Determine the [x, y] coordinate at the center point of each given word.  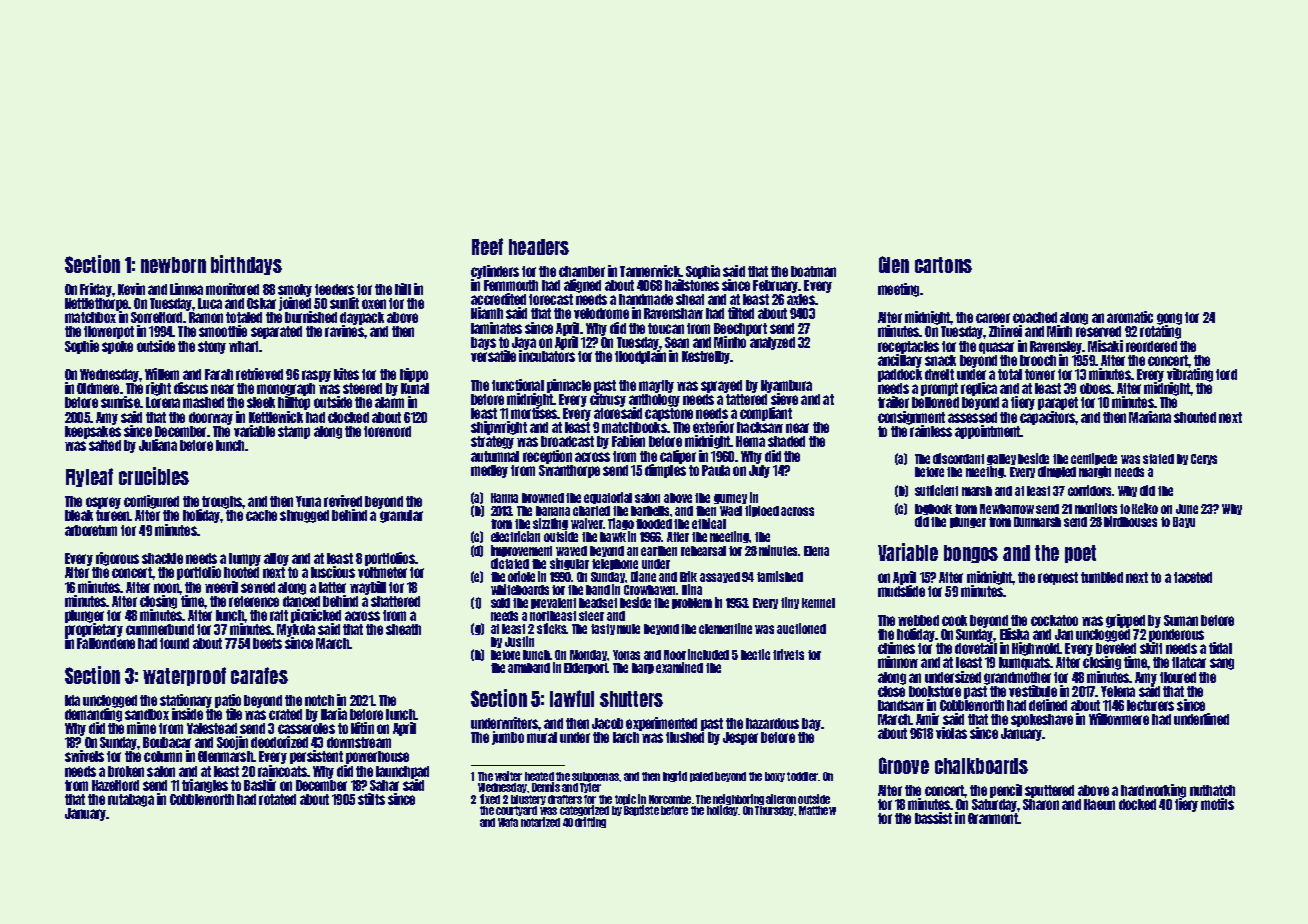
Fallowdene [106, 643]
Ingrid [675, 776]
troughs [222, 502]
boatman [813, 271]
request [1058, 578]
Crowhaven [650, 590]
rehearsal [703, 551]
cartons [943, 265]
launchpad [402, 772]
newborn [173, 265]
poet [1080, 554]
